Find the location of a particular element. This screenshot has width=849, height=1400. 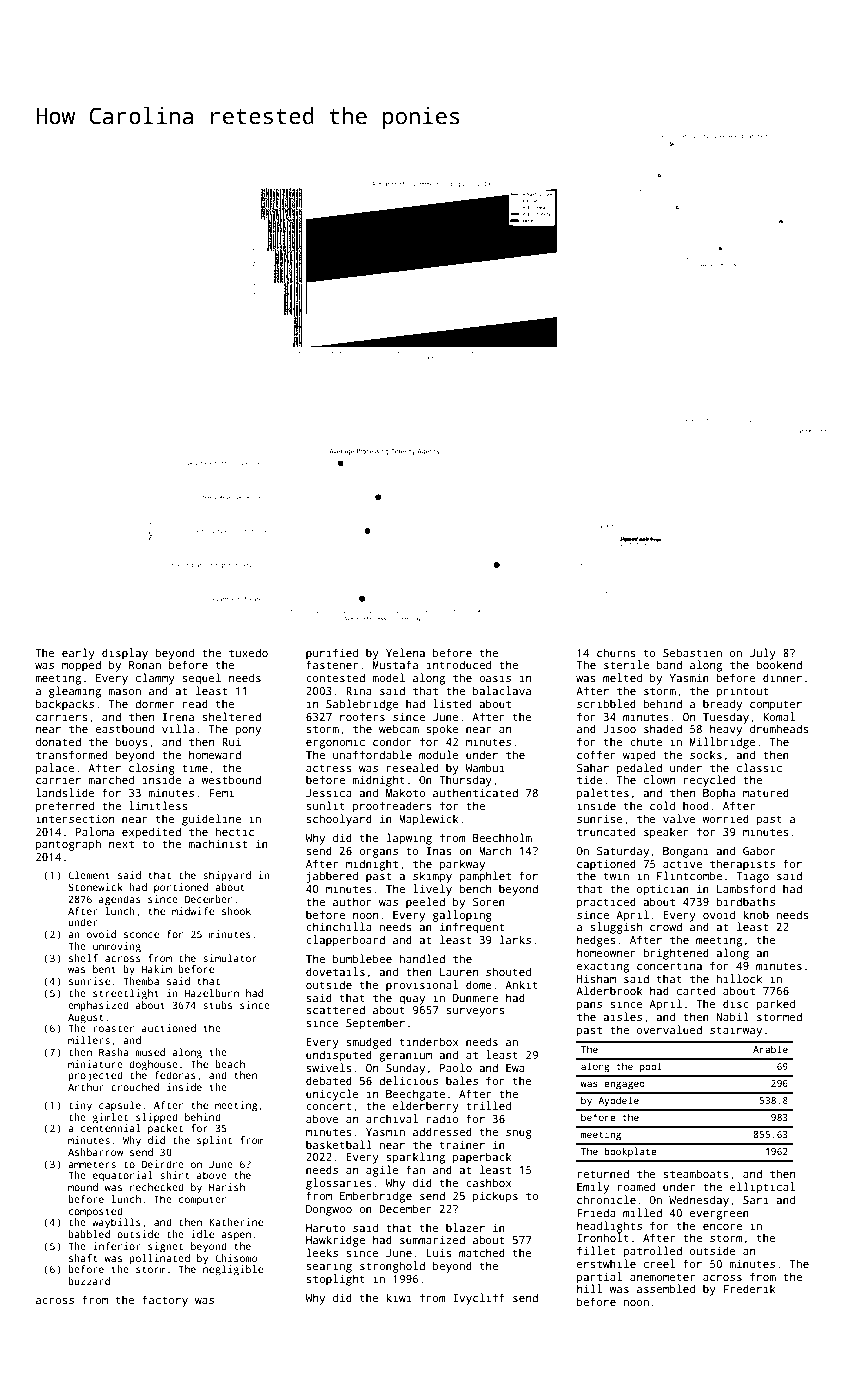

Beechholm is located at coordinates (502, 837).
